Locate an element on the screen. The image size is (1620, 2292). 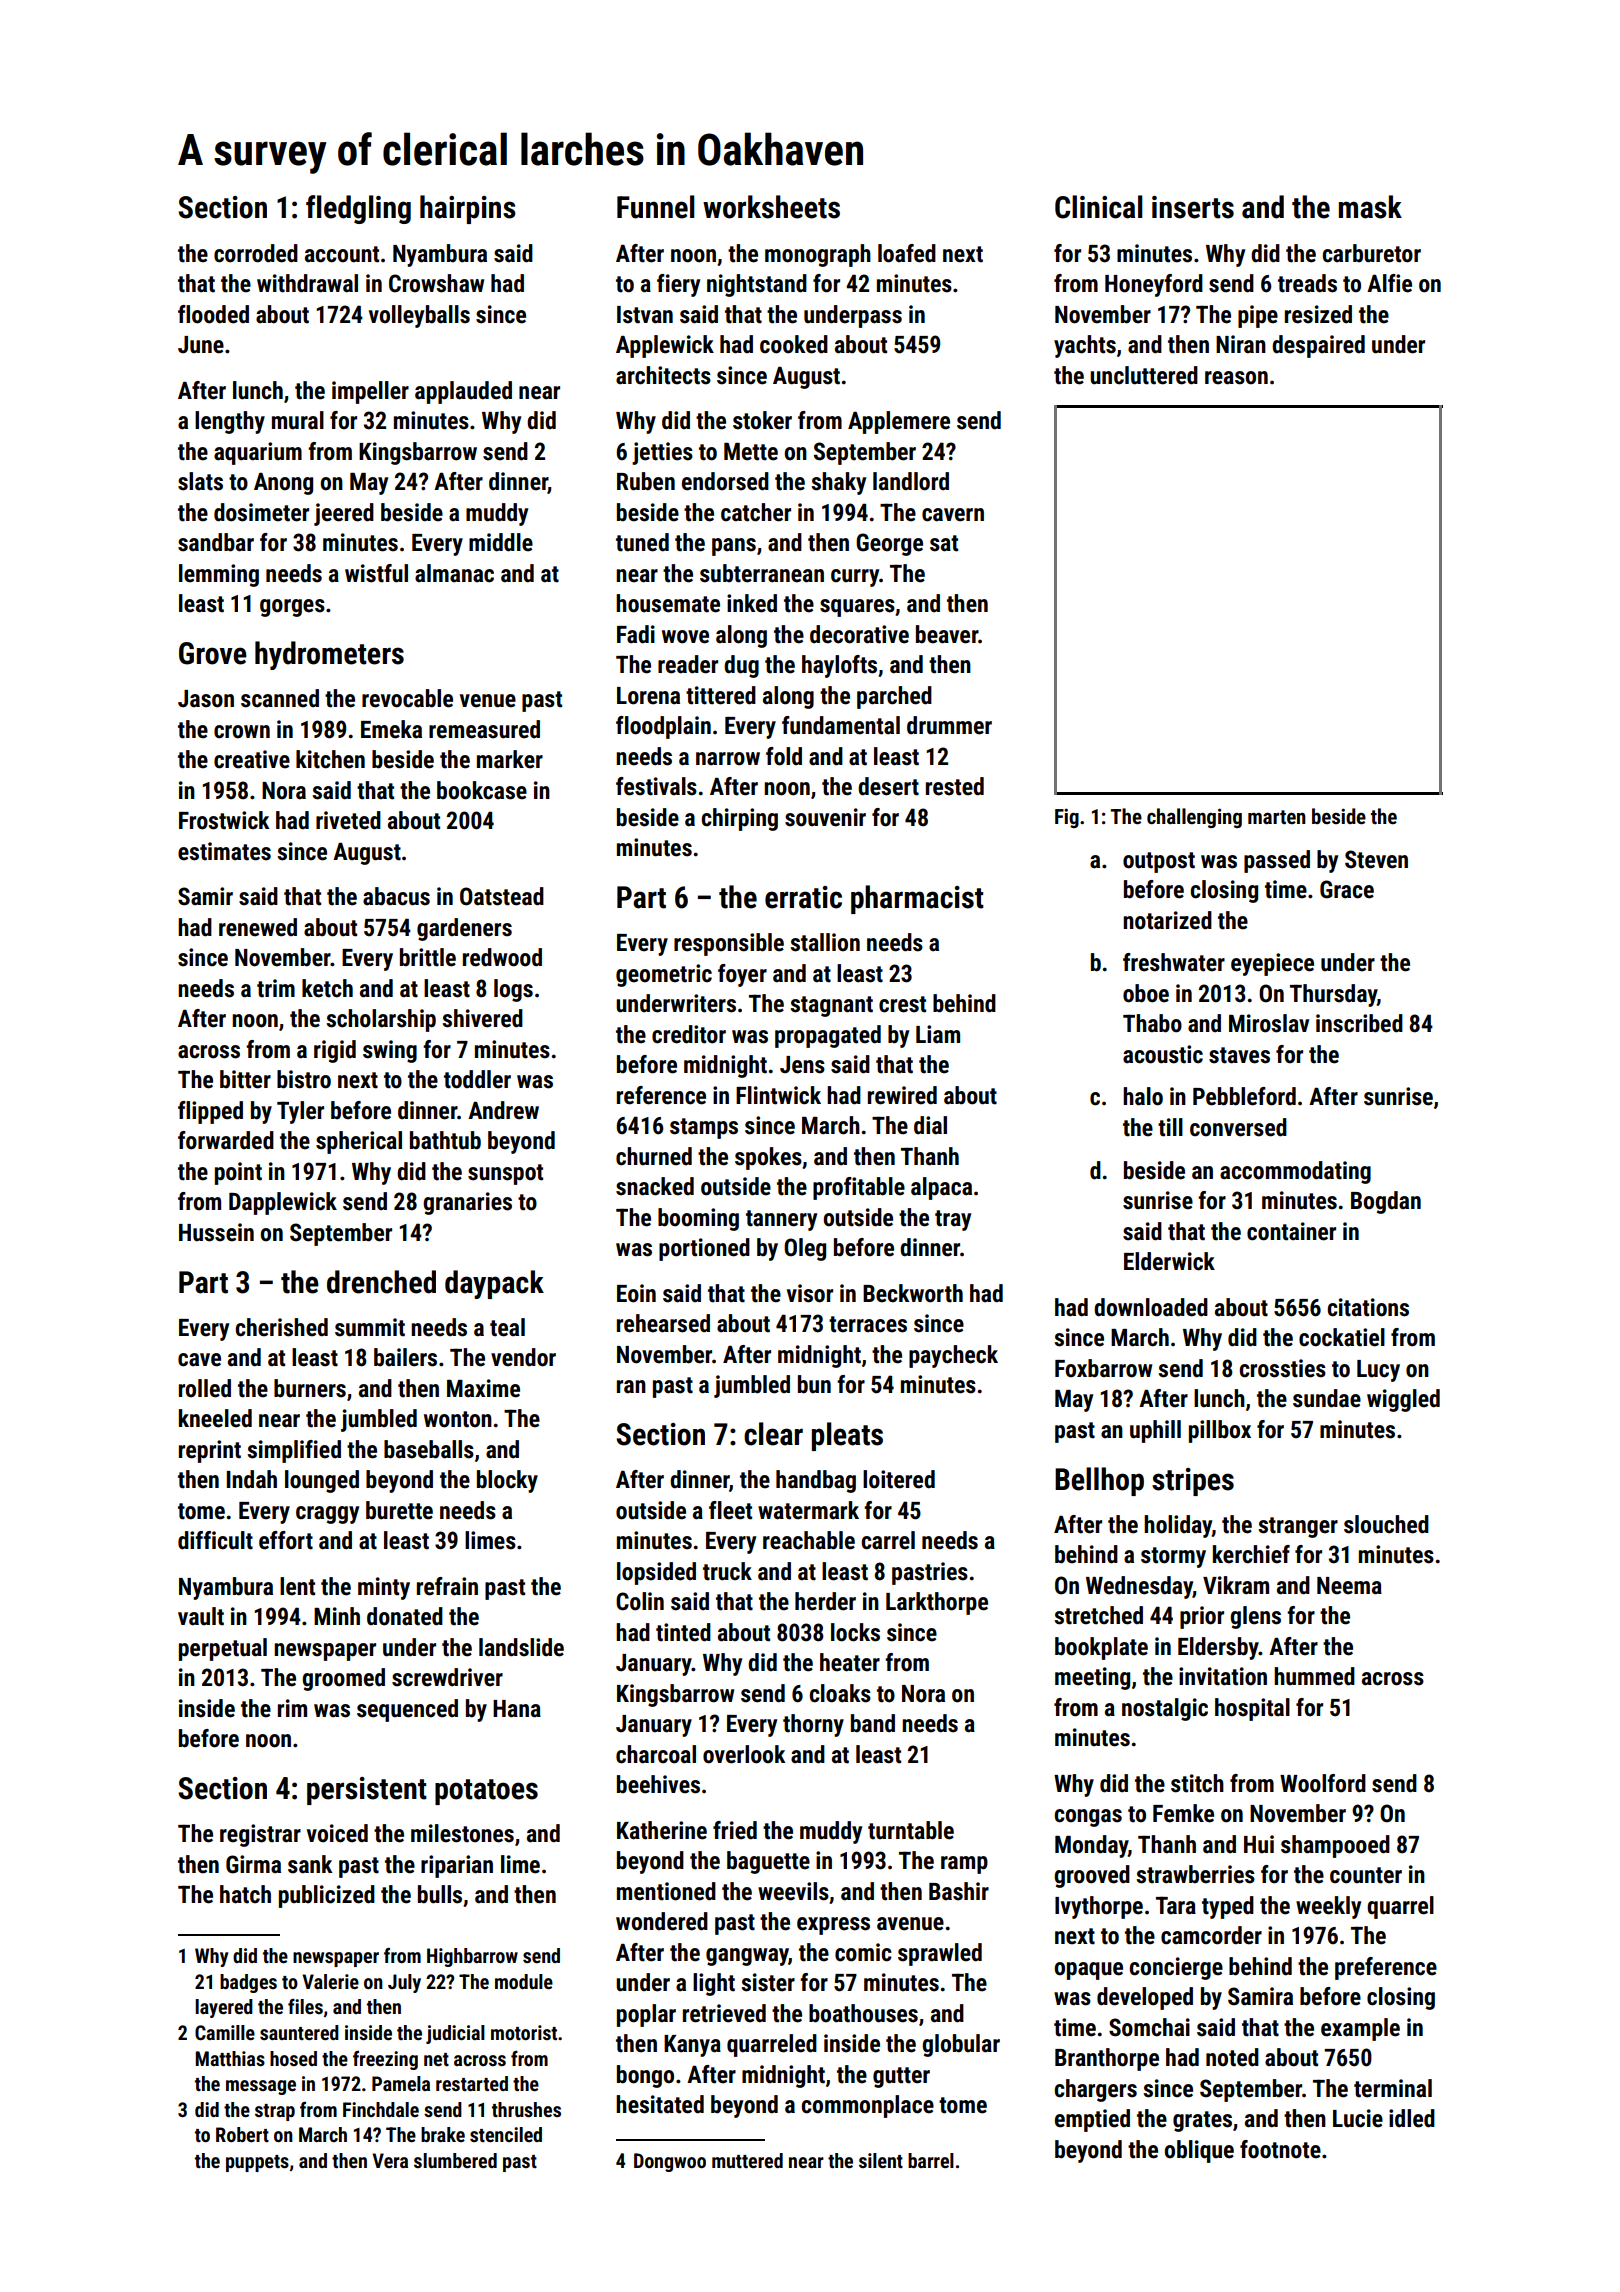
Clinical is located at coordinates (1099, 207).
